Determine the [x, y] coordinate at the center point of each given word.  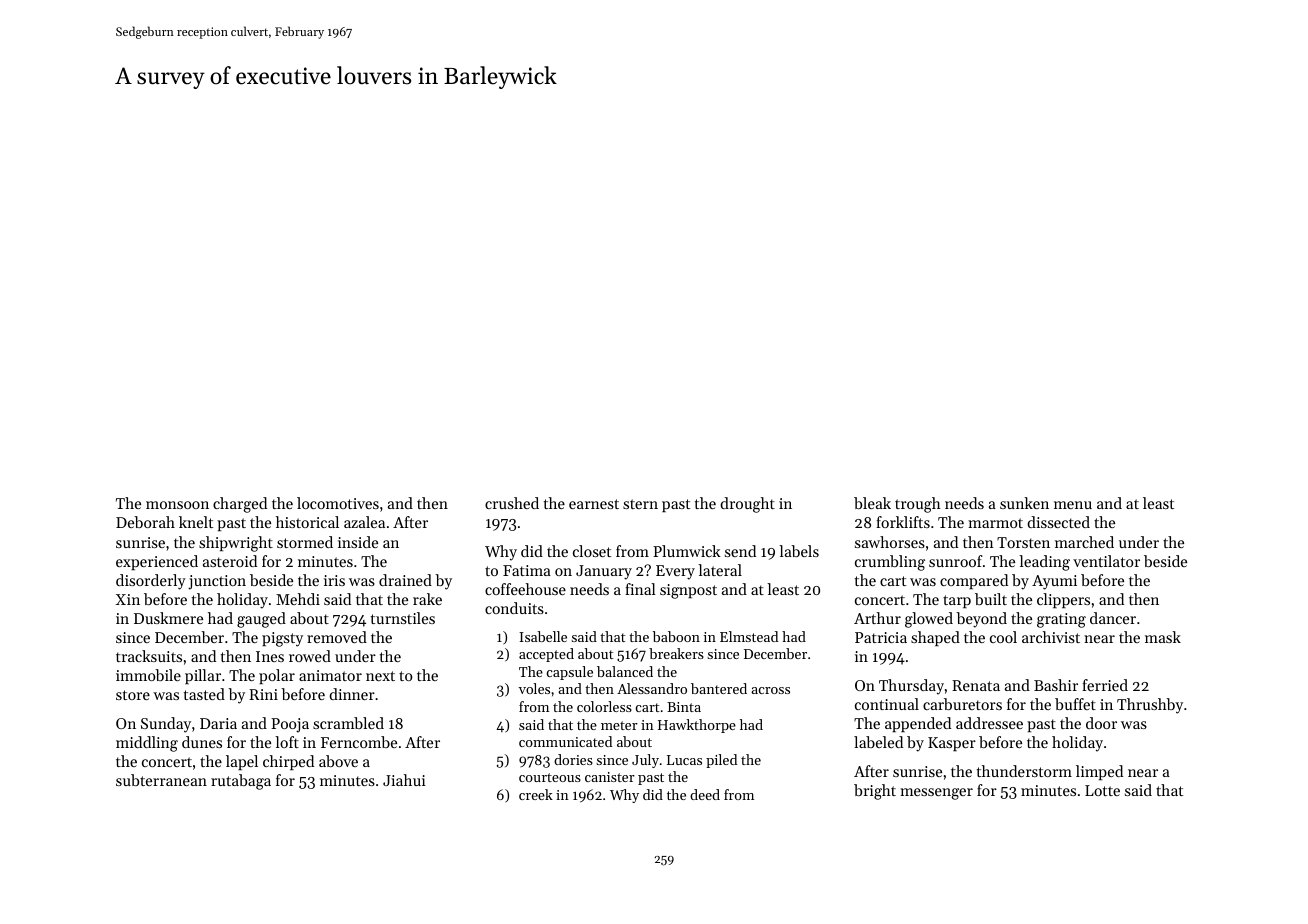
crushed [512, 503]
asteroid [230, 561]
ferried [1105, 685]
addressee [989, 723]
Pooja [290, 725]
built [991, 599]
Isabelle [543, 636]
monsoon [177, 505]
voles [534, 688]
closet [592, 551]
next [380, 676]
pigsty [282, 639]
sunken [1024, 503]
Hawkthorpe [697, 726]
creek [536, 794]
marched [1084, 542]
